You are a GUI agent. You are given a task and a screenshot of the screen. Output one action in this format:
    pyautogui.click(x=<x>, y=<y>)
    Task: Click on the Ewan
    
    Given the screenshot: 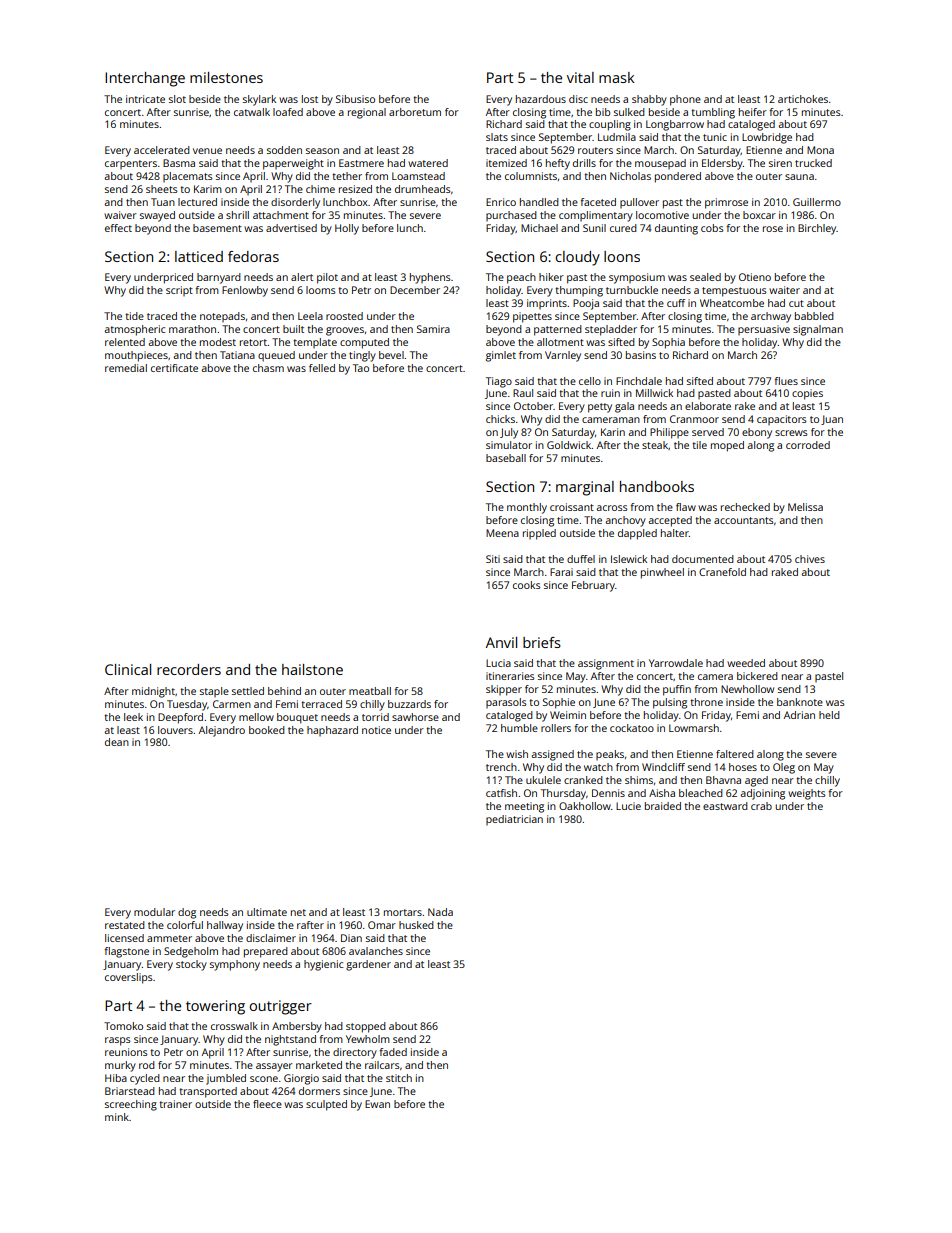 What is the action you would take?
    pyautogui.click(x=377, y=1104)
